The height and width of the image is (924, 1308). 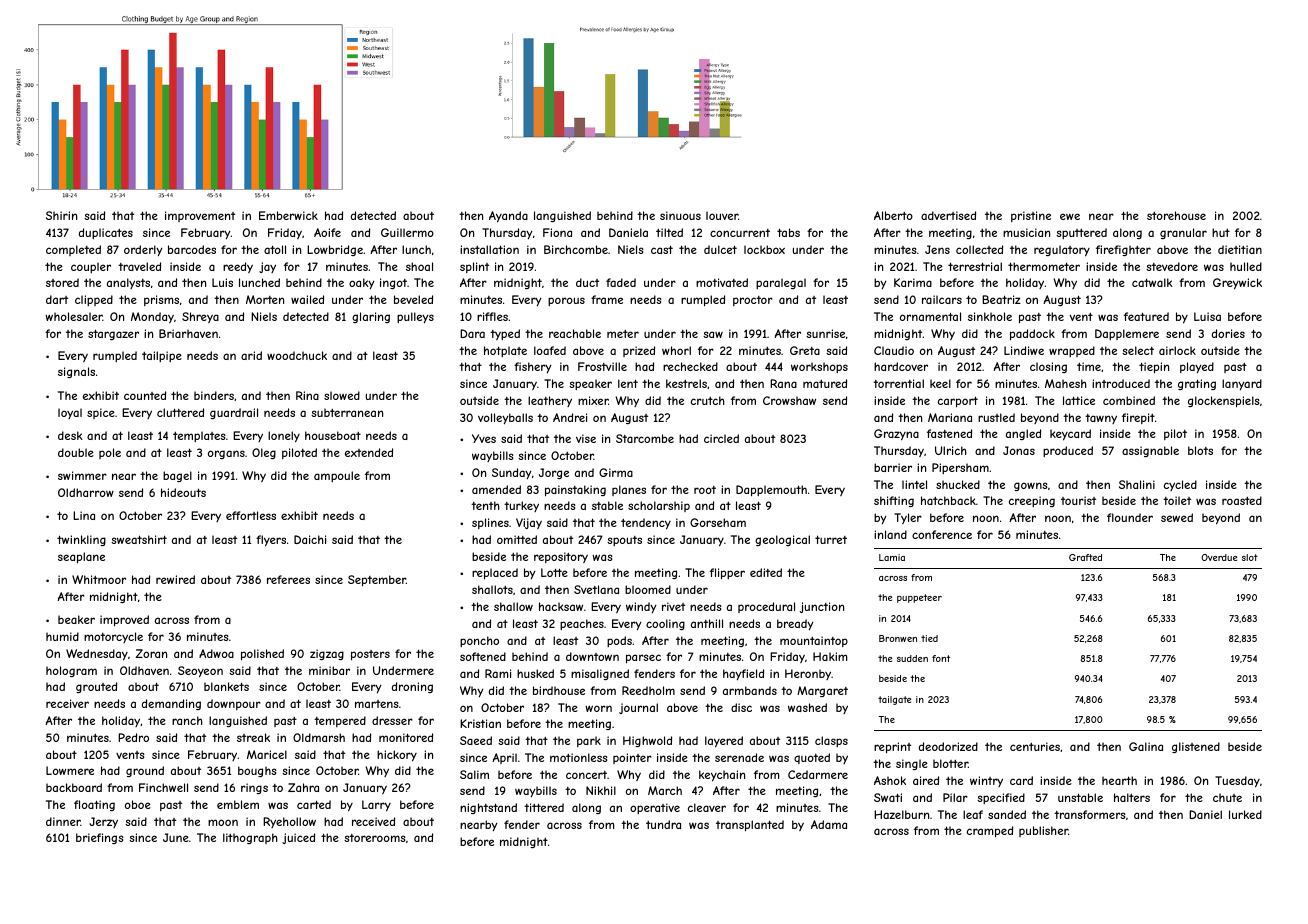 I want to click on referees, so click(x=288, y=579).
